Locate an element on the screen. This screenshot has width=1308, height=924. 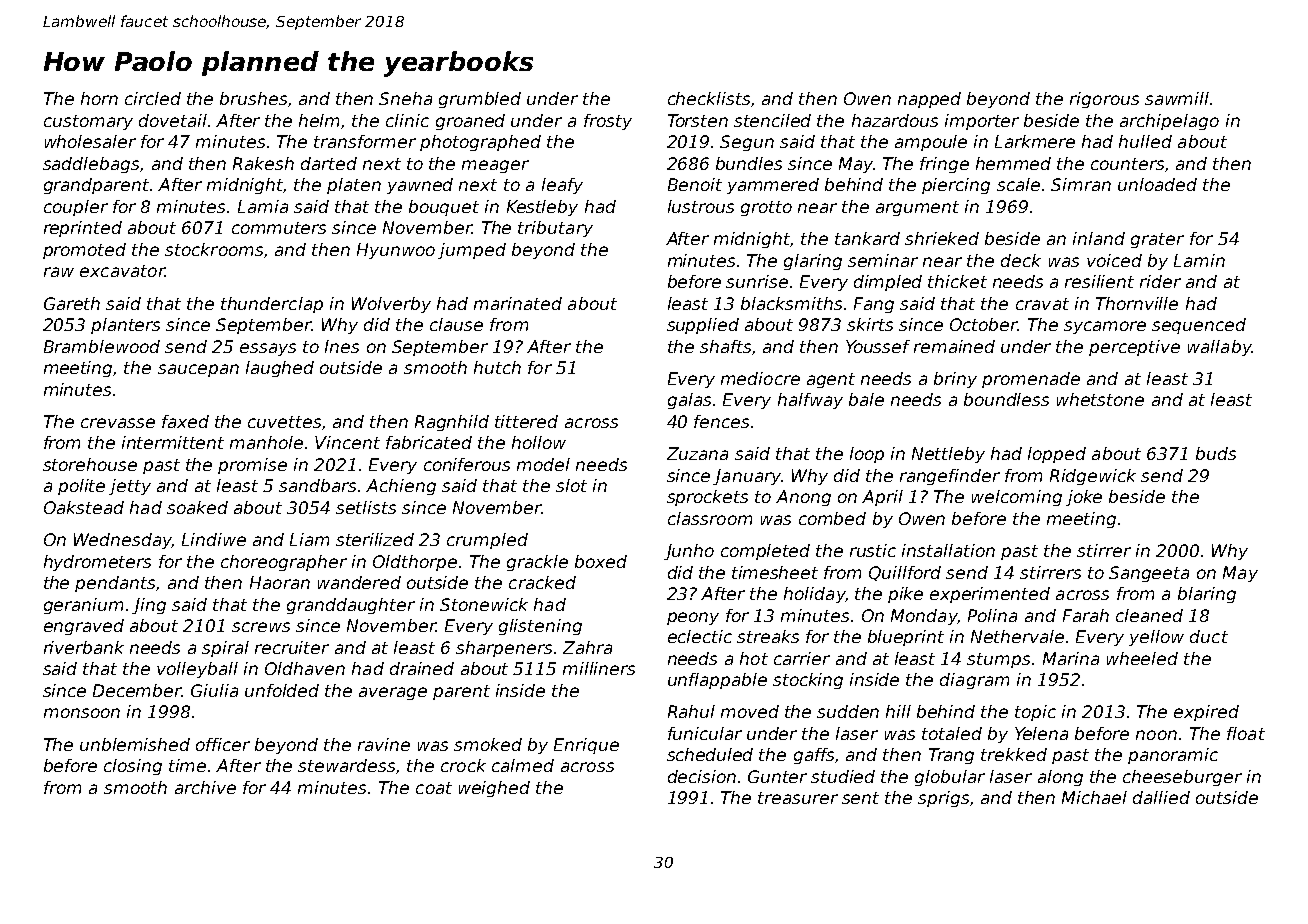
streaks is located at coordinates (768, 636).
